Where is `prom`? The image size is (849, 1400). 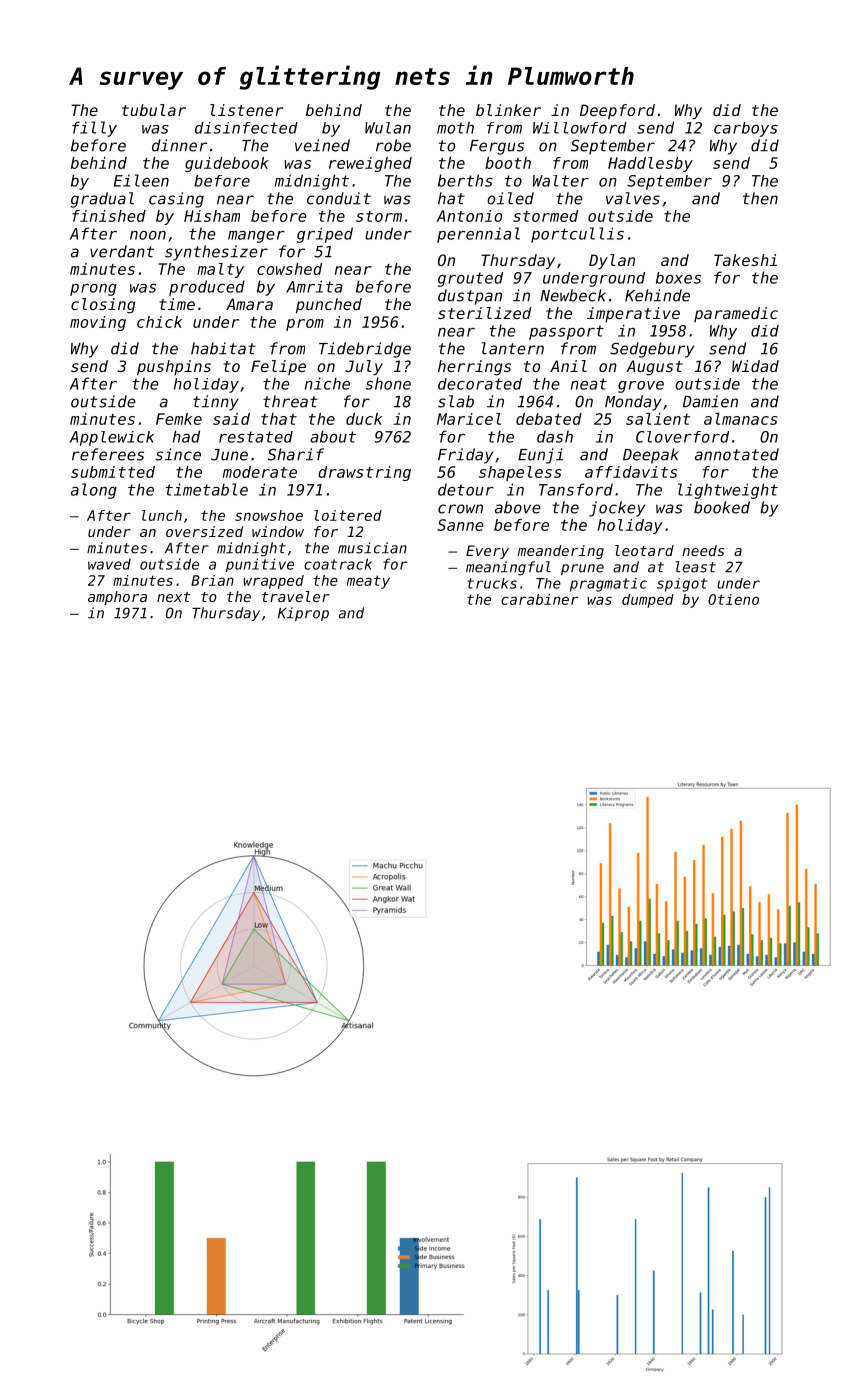
prom is located at coordinates (305, 325).
